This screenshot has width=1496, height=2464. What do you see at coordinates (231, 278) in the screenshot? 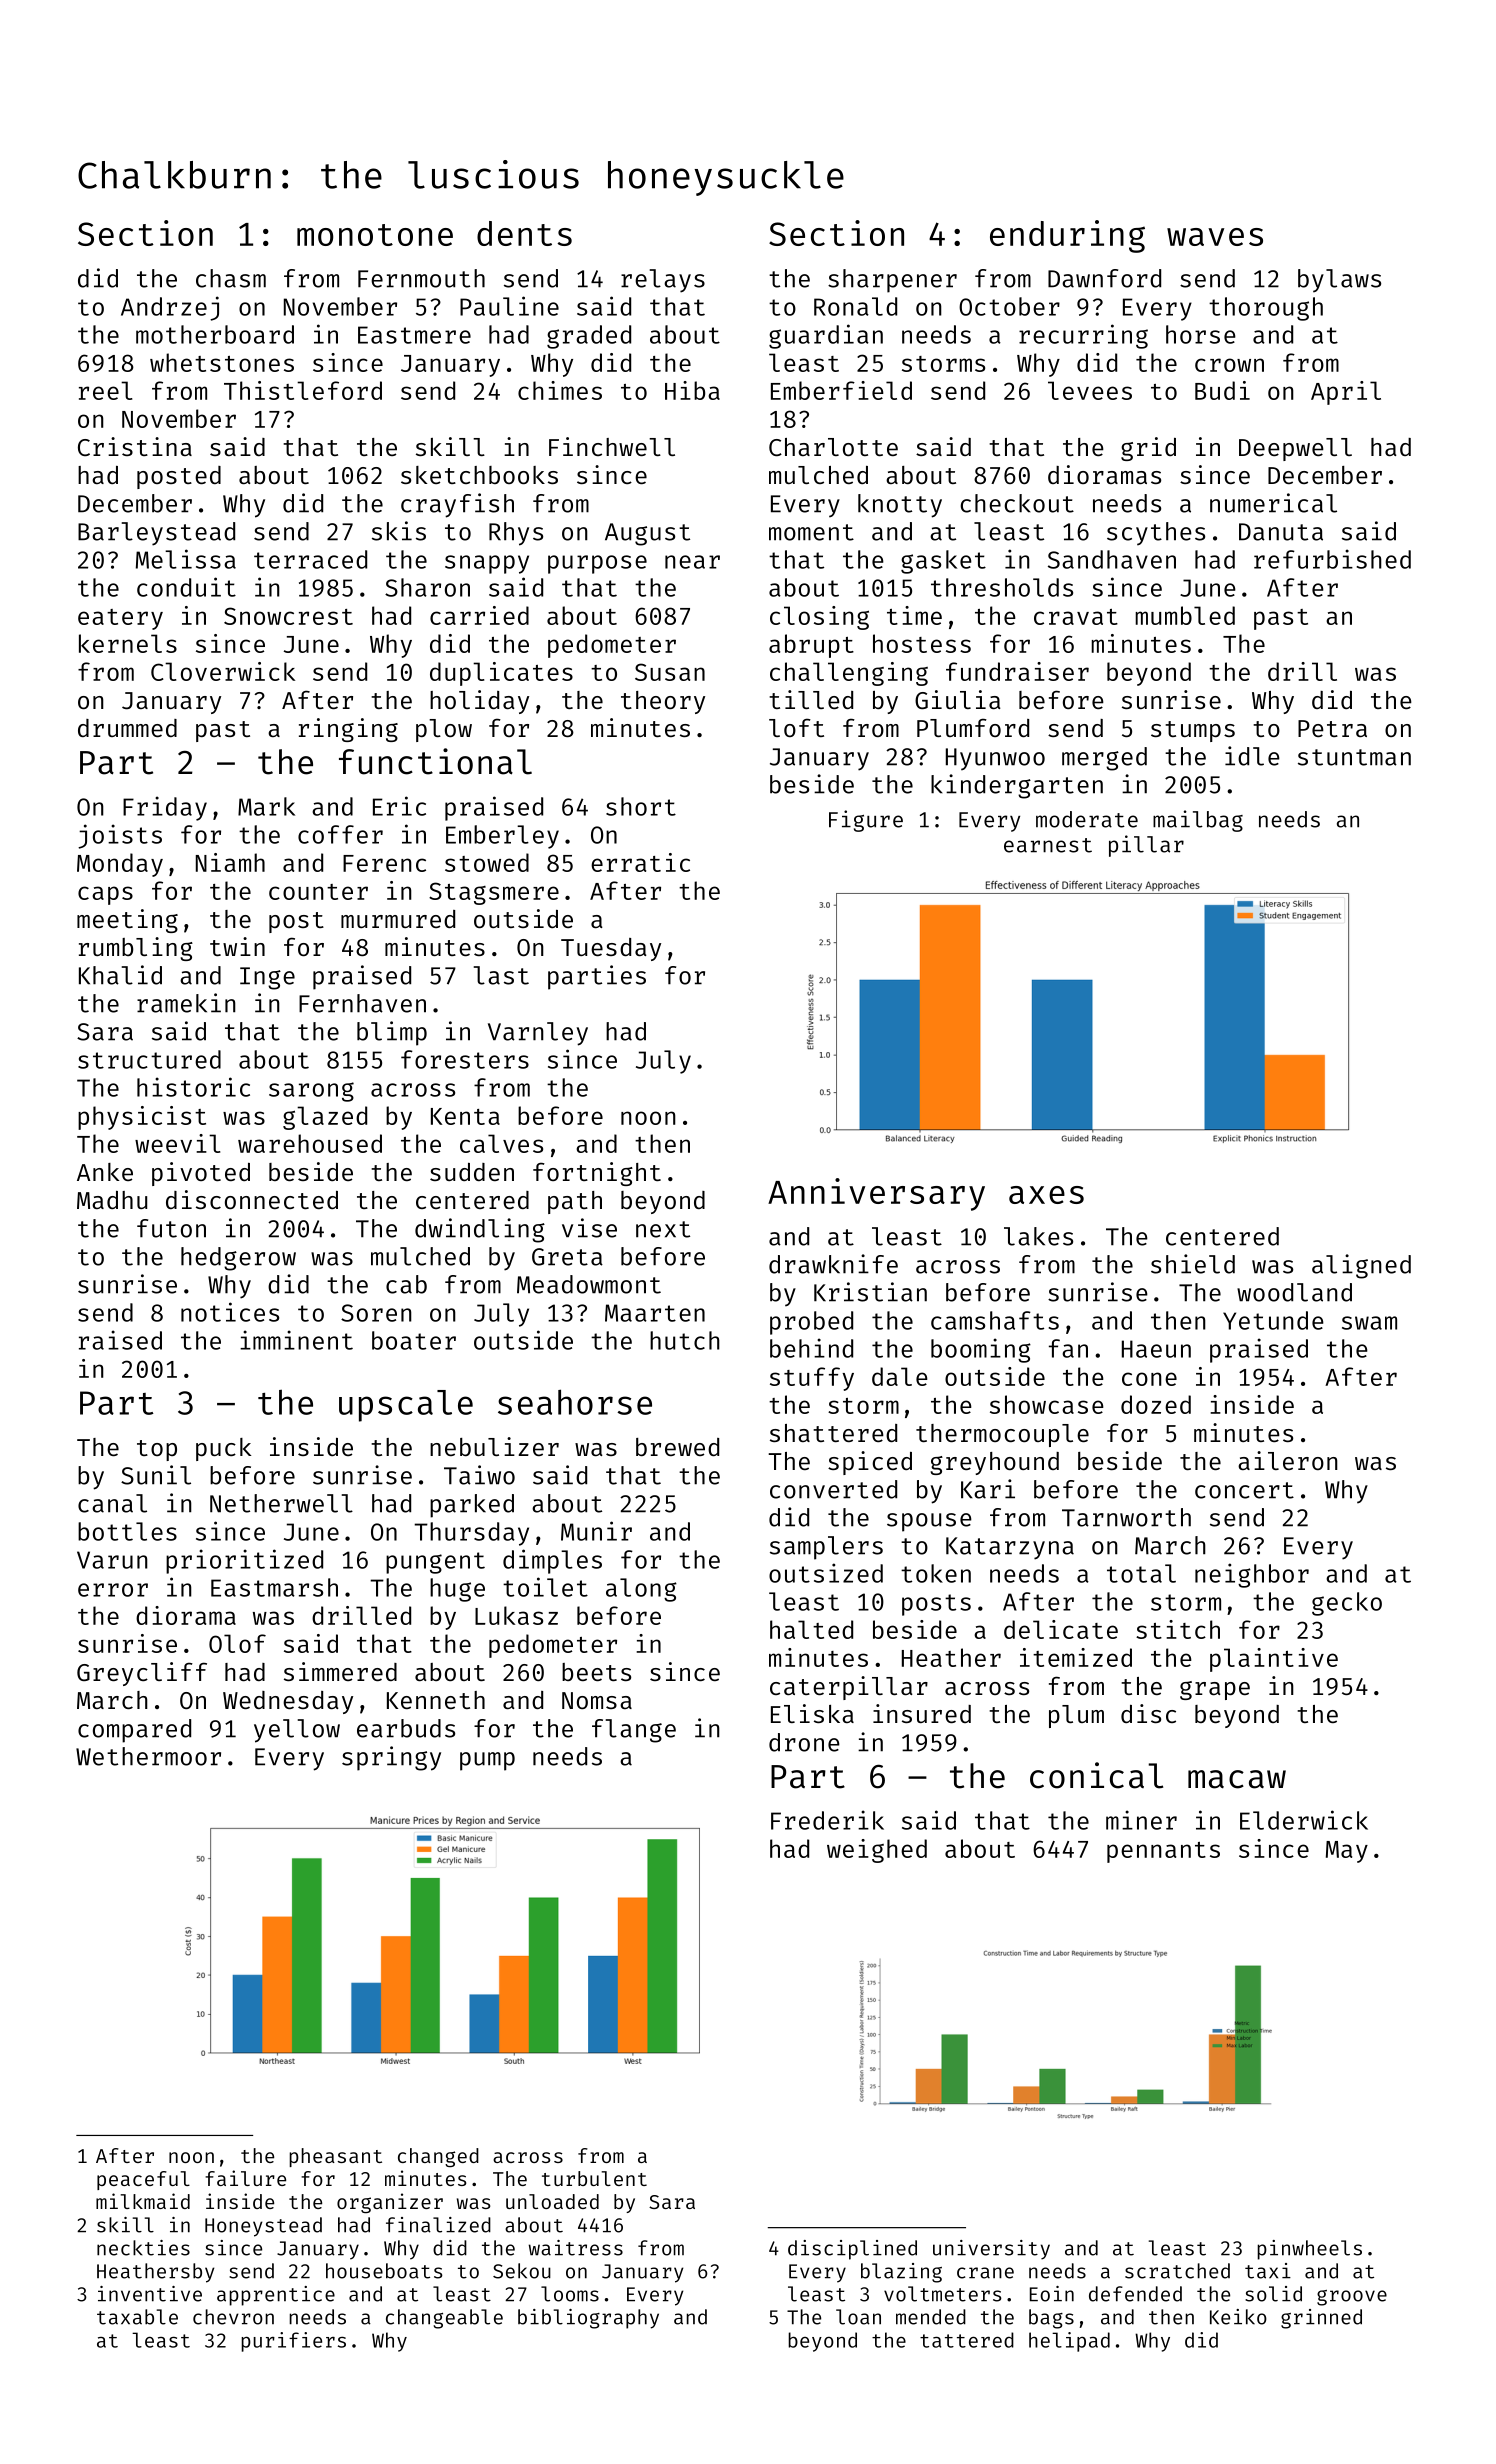
I see `chasm` at bounding box center [231, 278].
